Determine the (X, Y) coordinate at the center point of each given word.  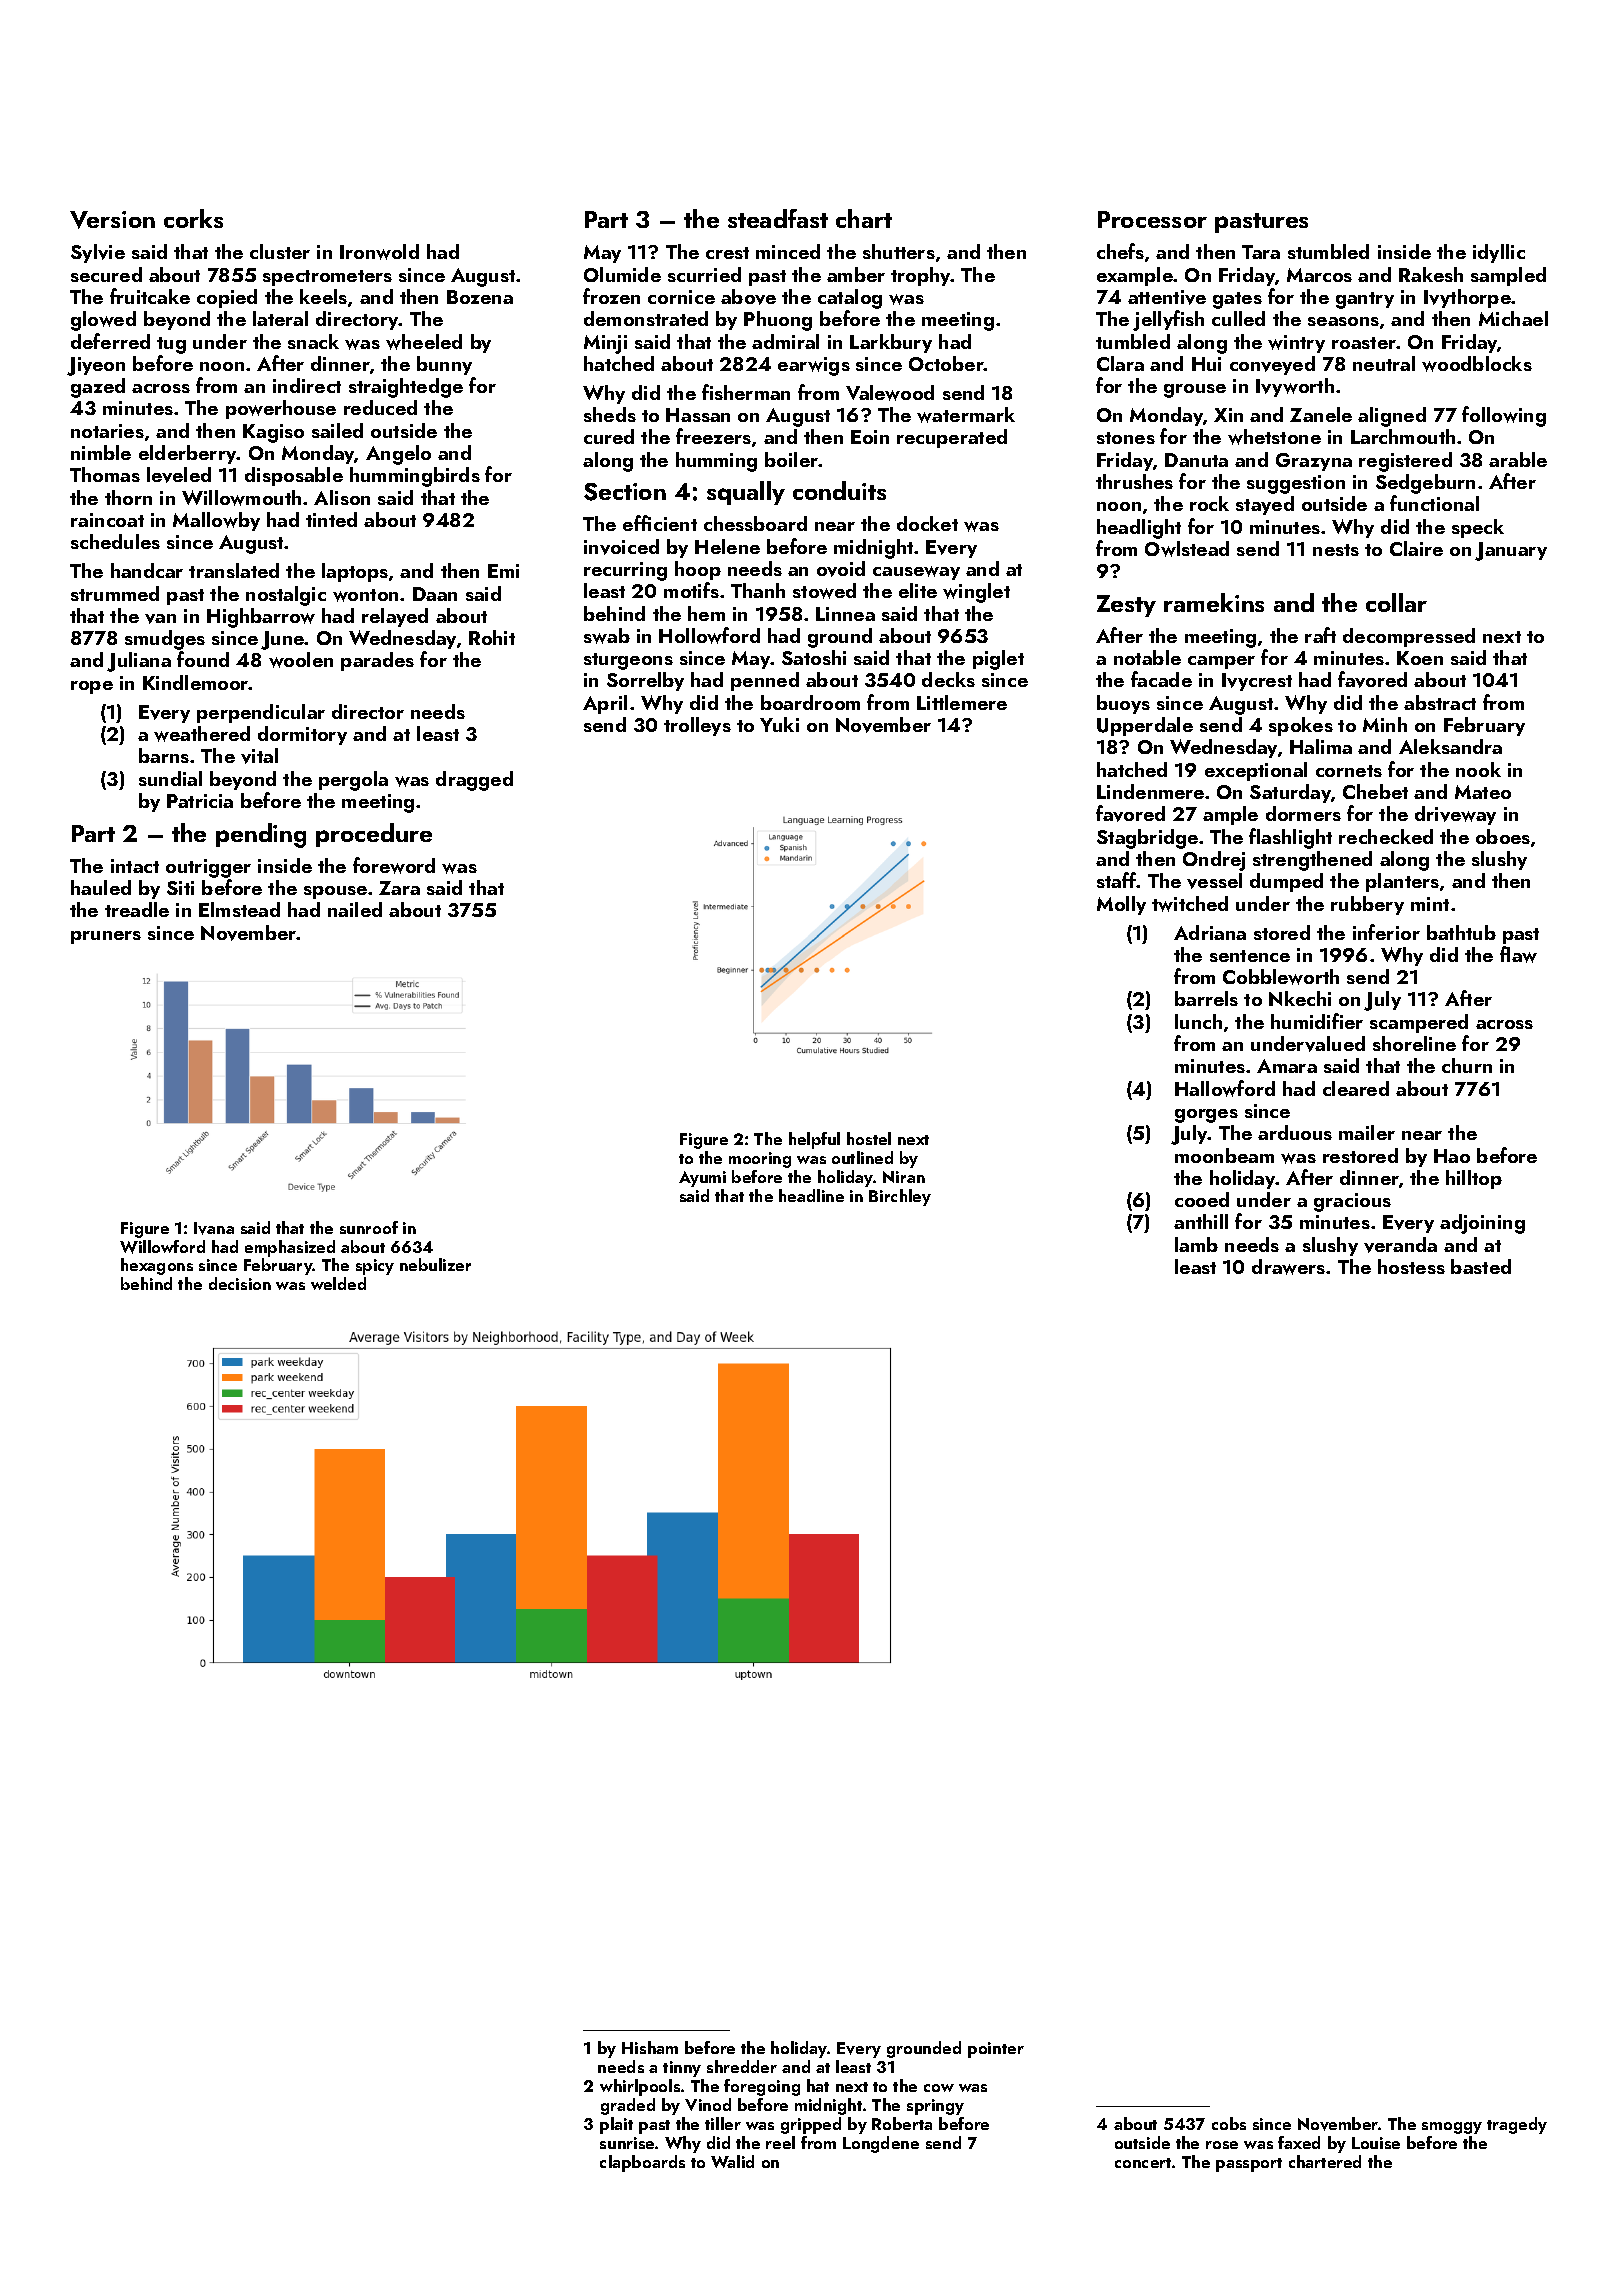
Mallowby (216, 521)
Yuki (779, 724)
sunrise (627, 2143)
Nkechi (1300, 998)
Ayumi (702, 1179)
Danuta (1196, 460)
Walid (732, 2161)
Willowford (162, 1247)
